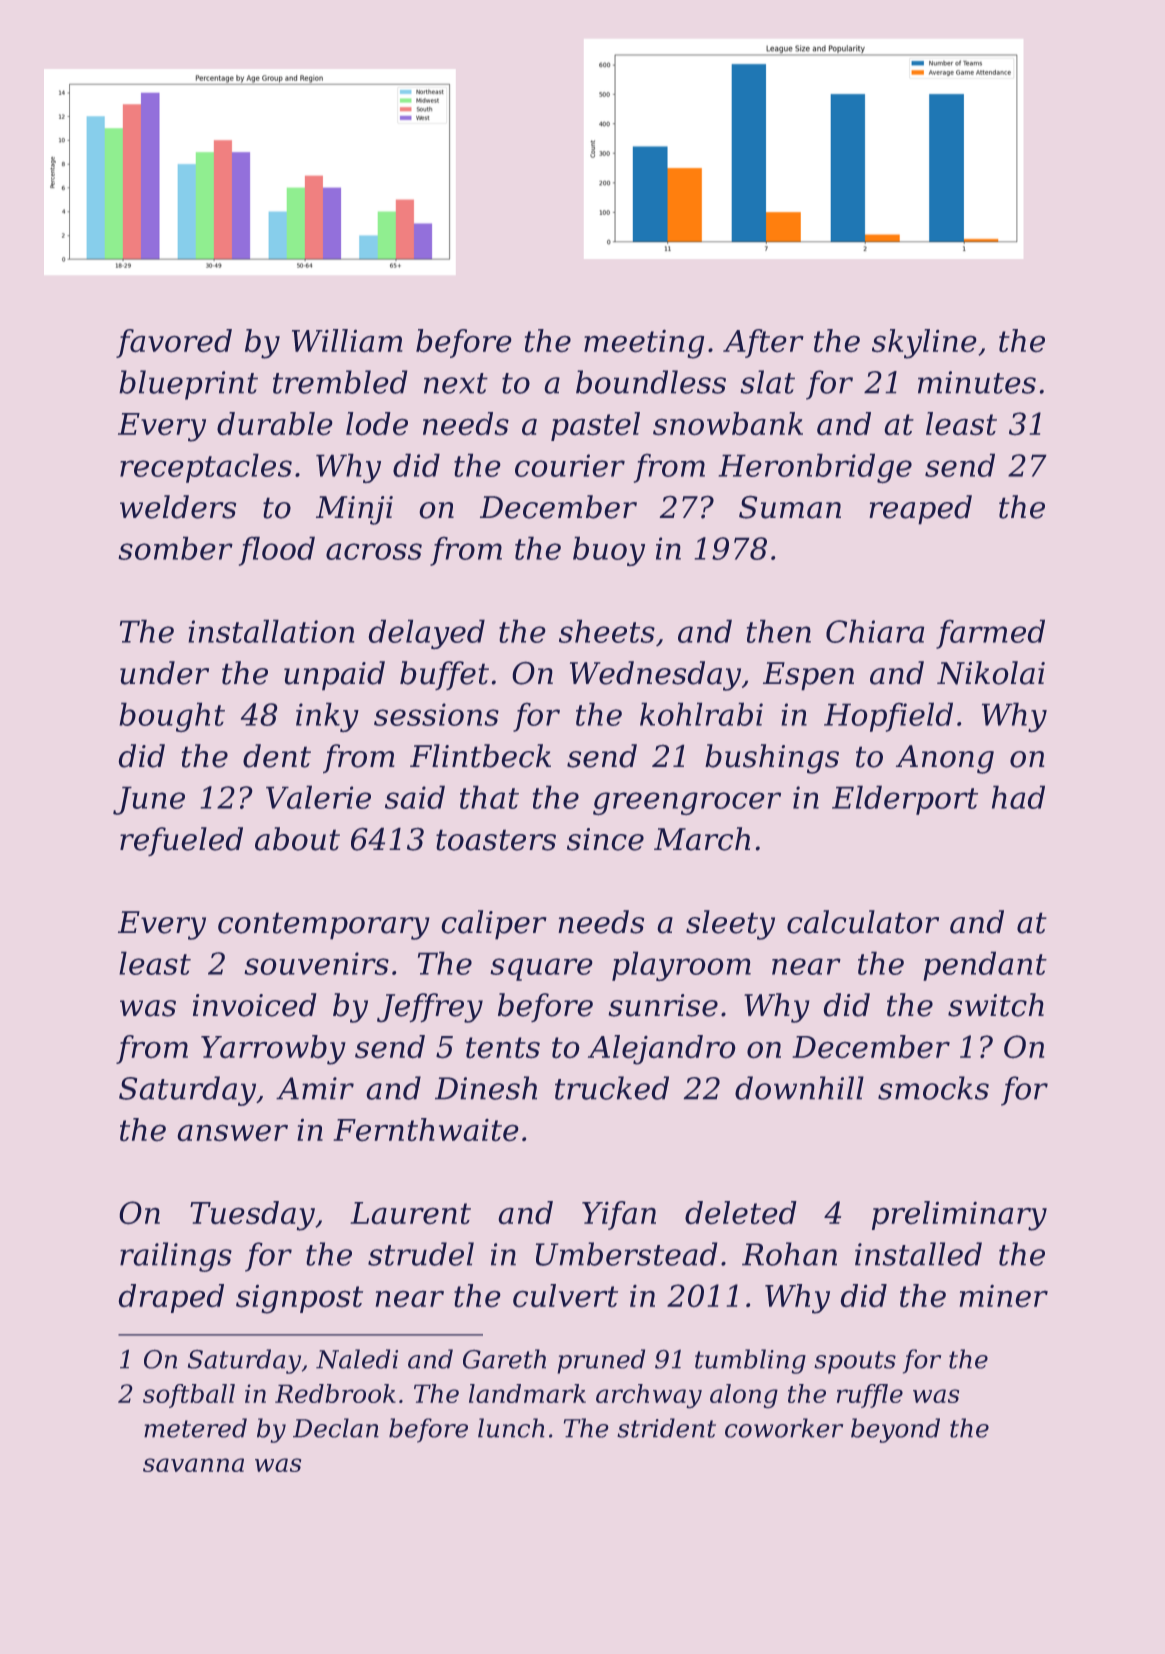  What do you see at coordinates (426, 634) in the screenshot?
I see `delayed` at bounding box center [426, 634].
